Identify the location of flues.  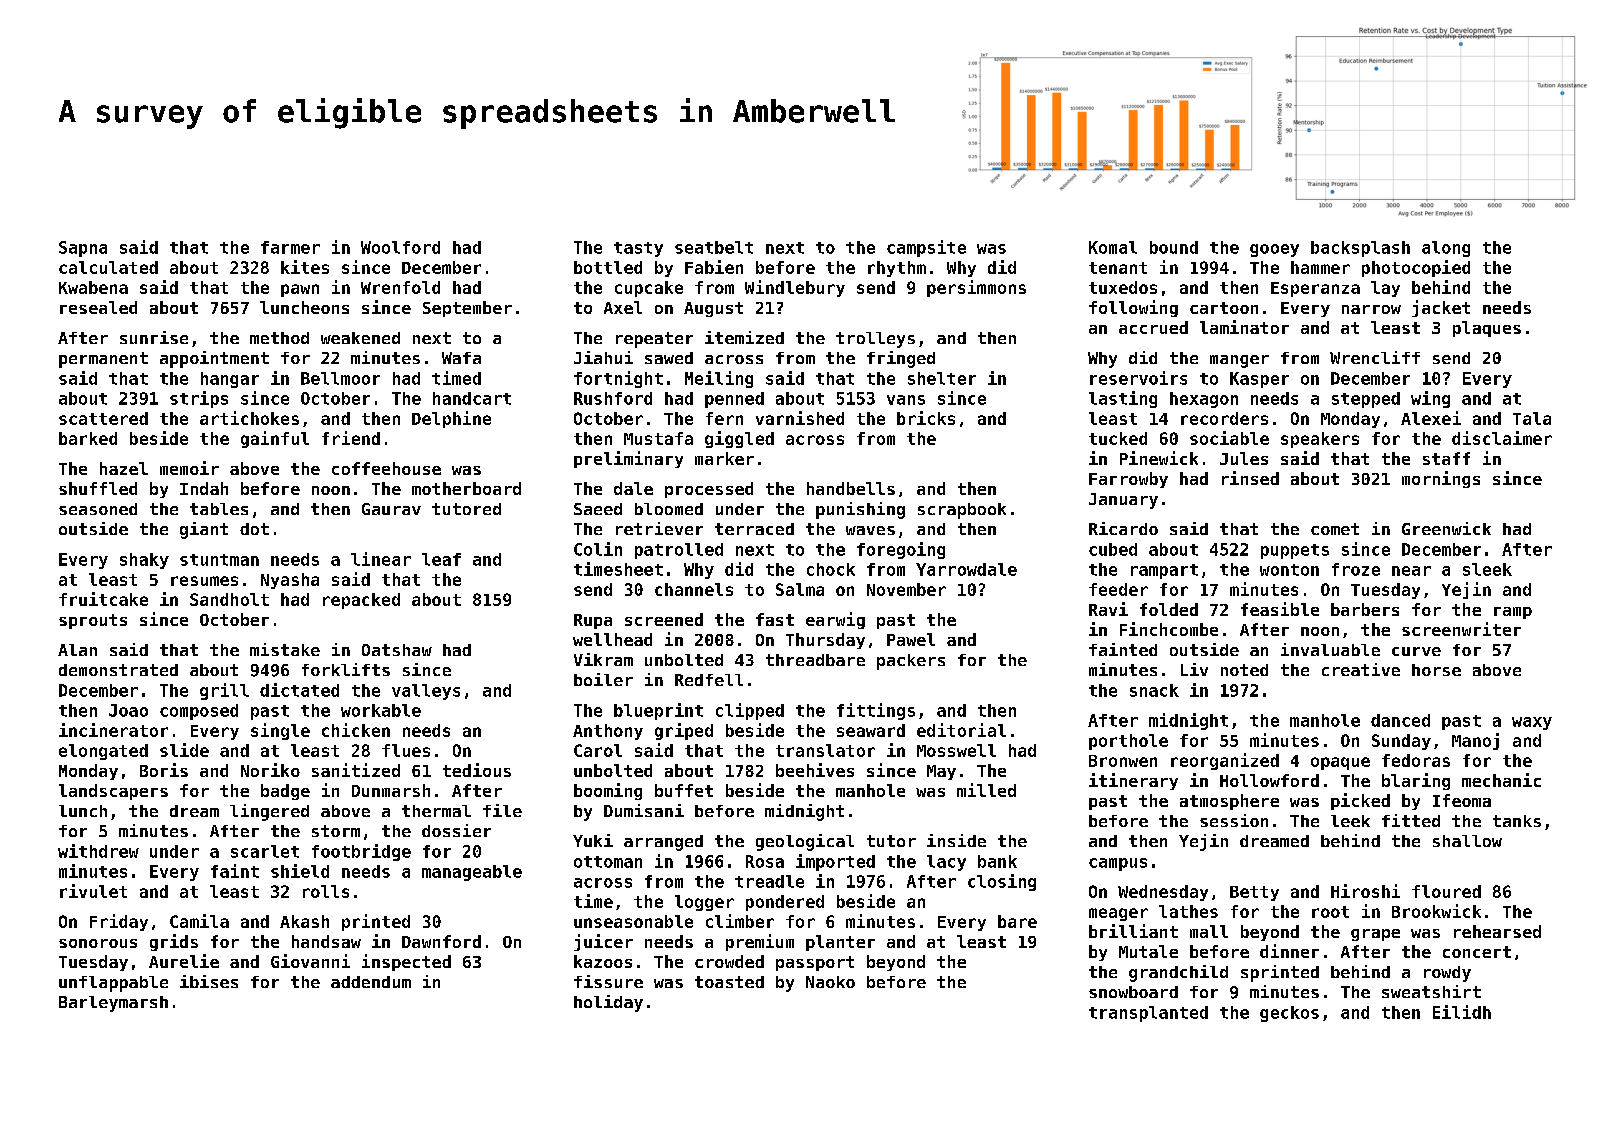
(406, 750).
